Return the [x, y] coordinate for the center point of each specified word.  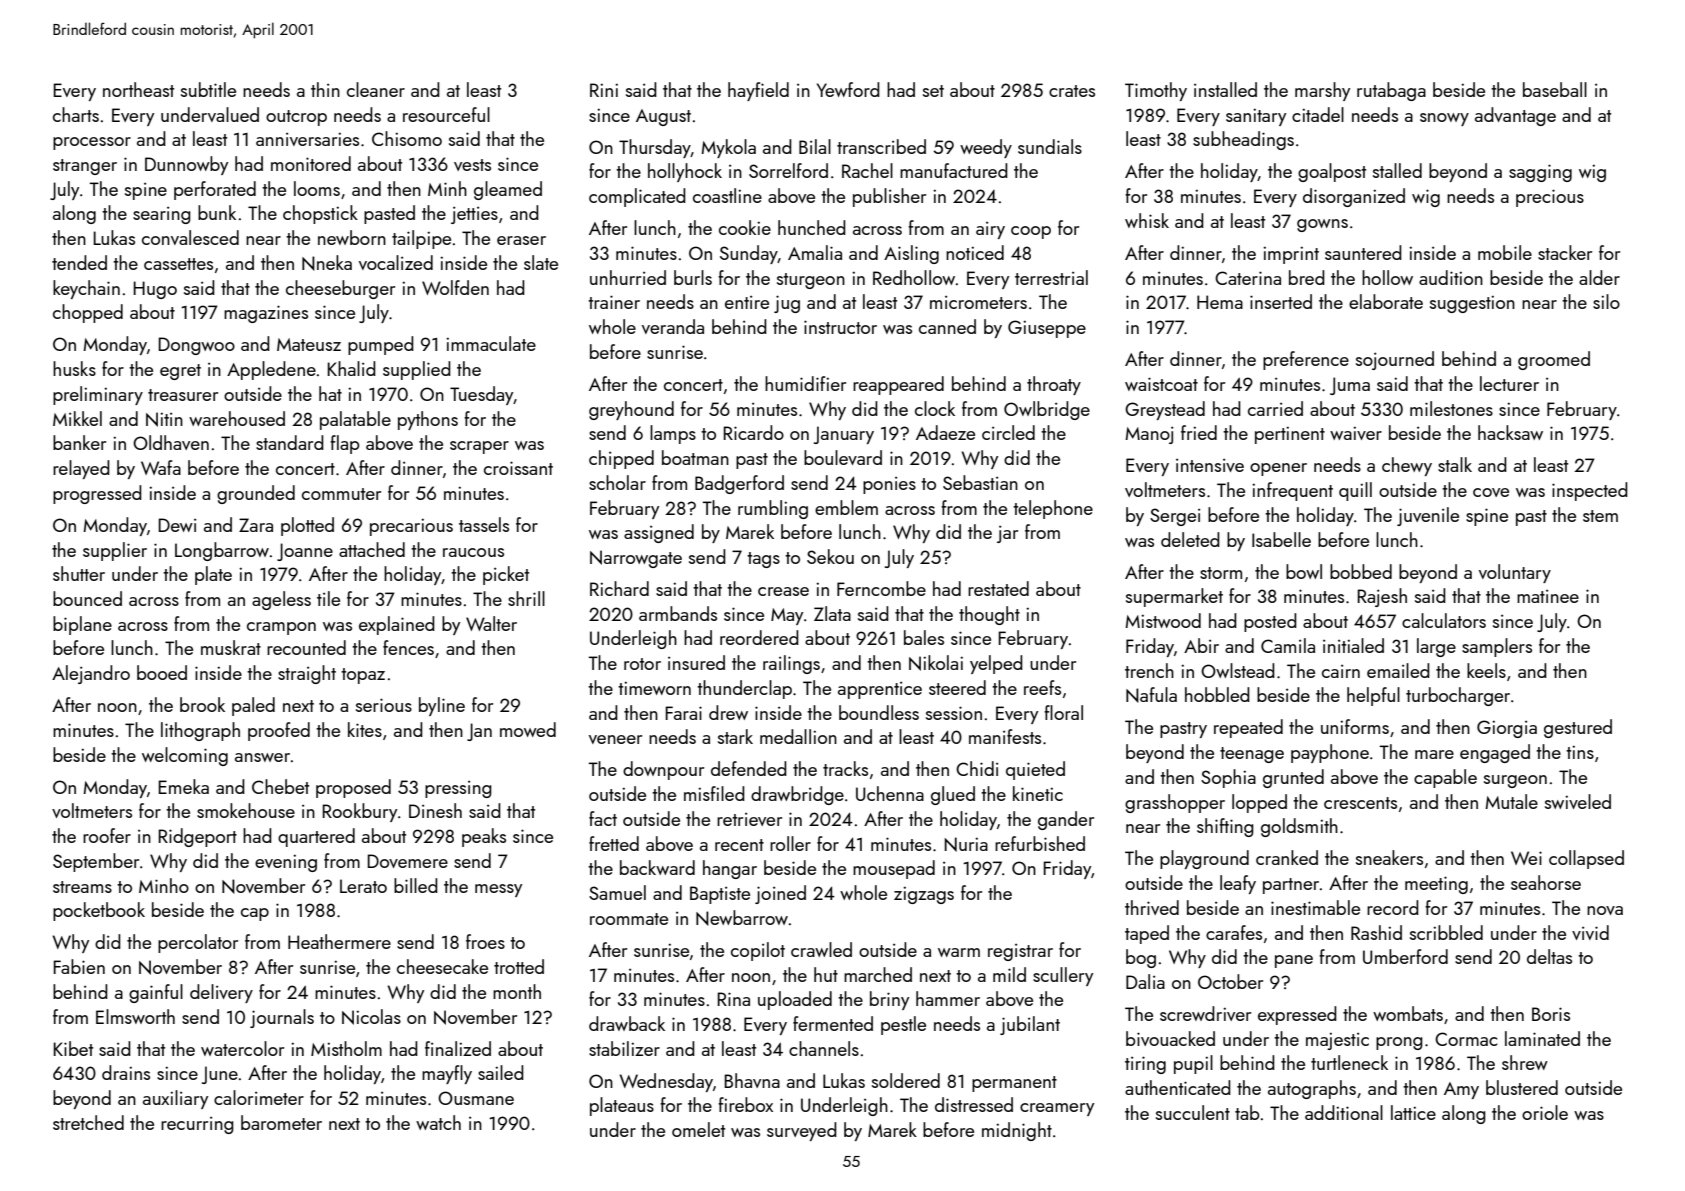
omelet [698, 1129]
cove [1491, 492]
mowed [528, 729]
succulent [1193, 1112]
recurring [197, 1125]
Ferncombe [881, 588]
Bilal [815, 146]
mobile [1505, 252]
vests [472, 165]
